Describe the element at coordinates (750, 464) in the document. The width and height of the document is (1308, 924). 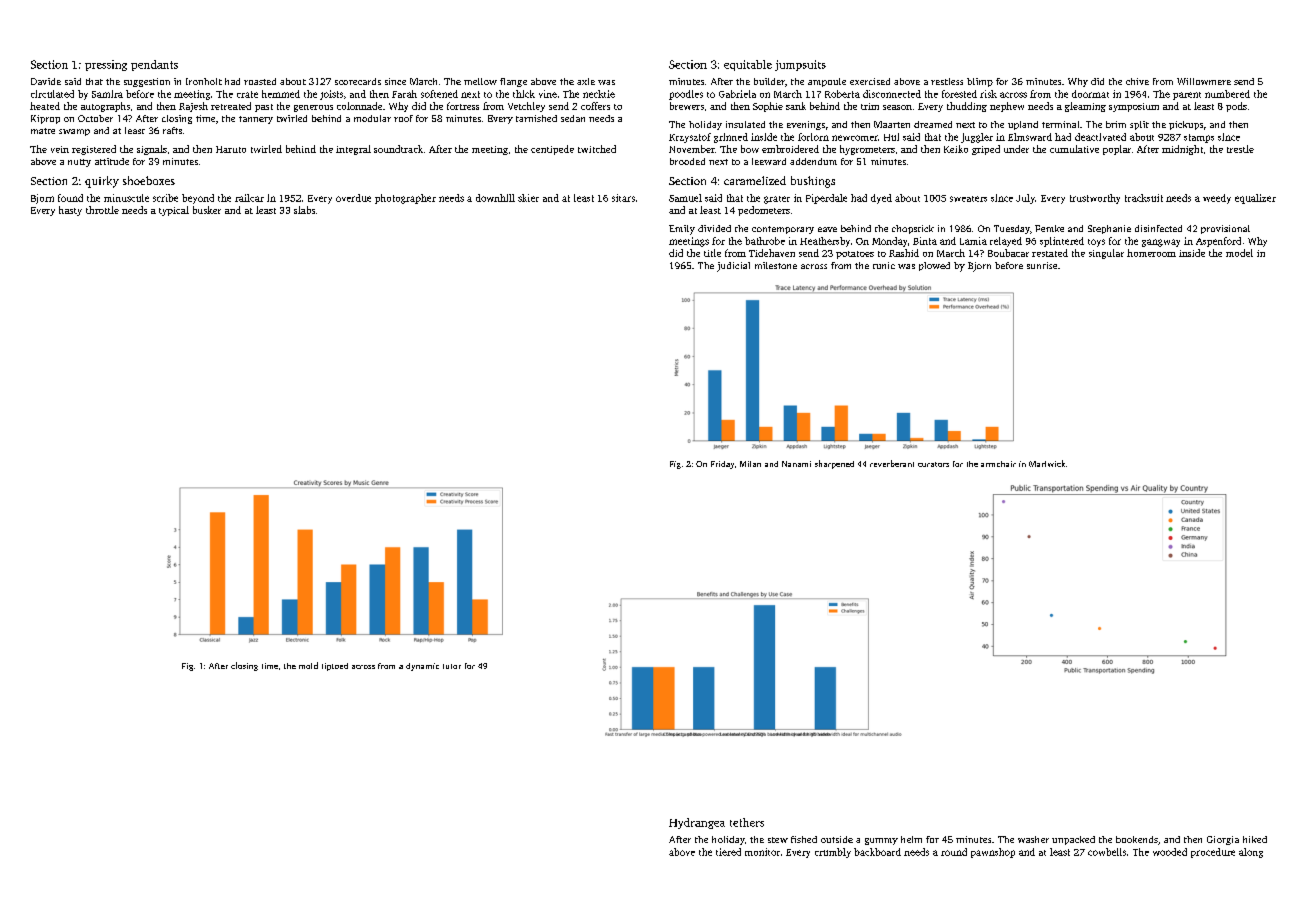
I see `Milan` at that location.
